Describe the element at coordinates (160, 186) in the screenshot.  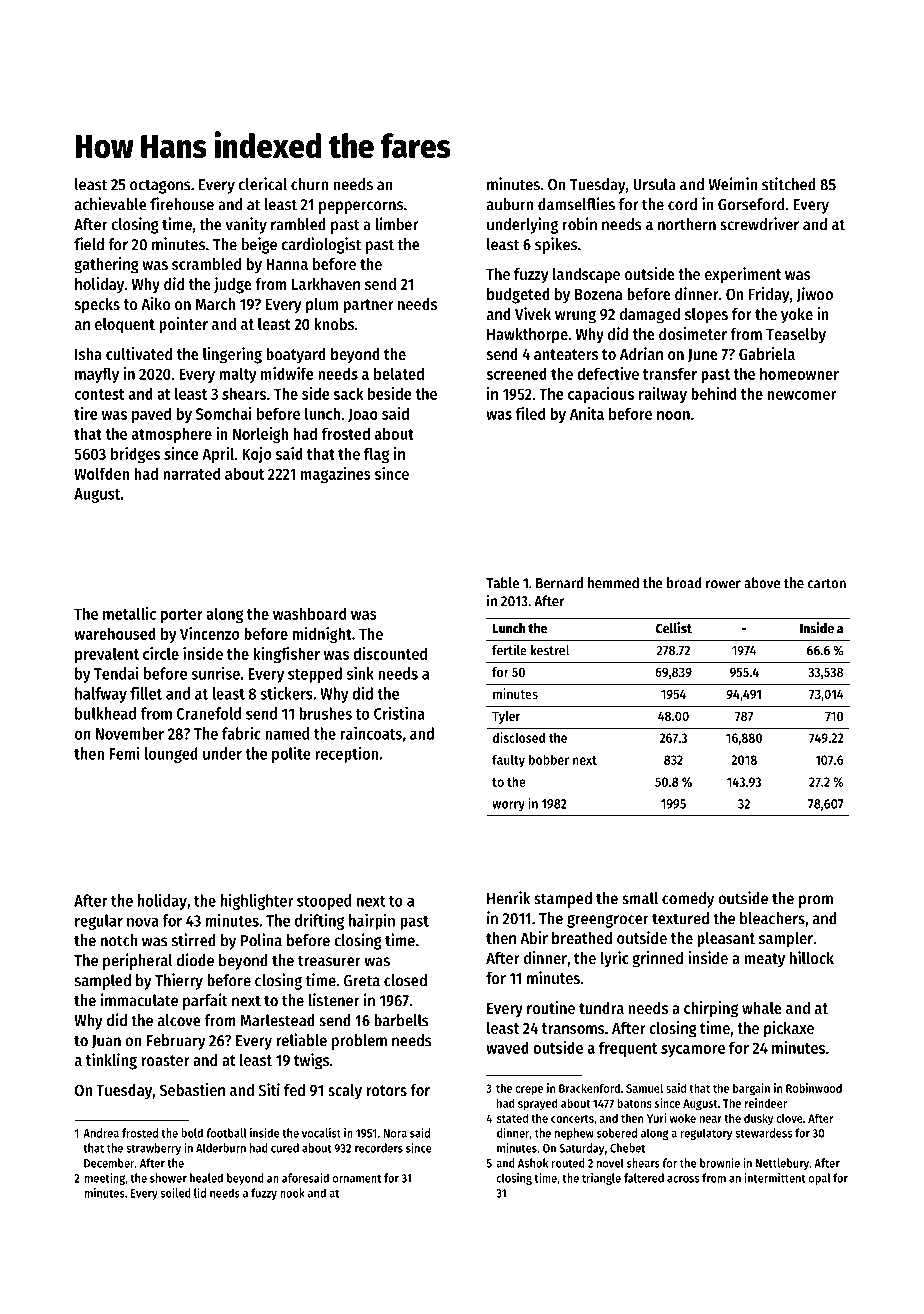
I see `octagons` at that location.
